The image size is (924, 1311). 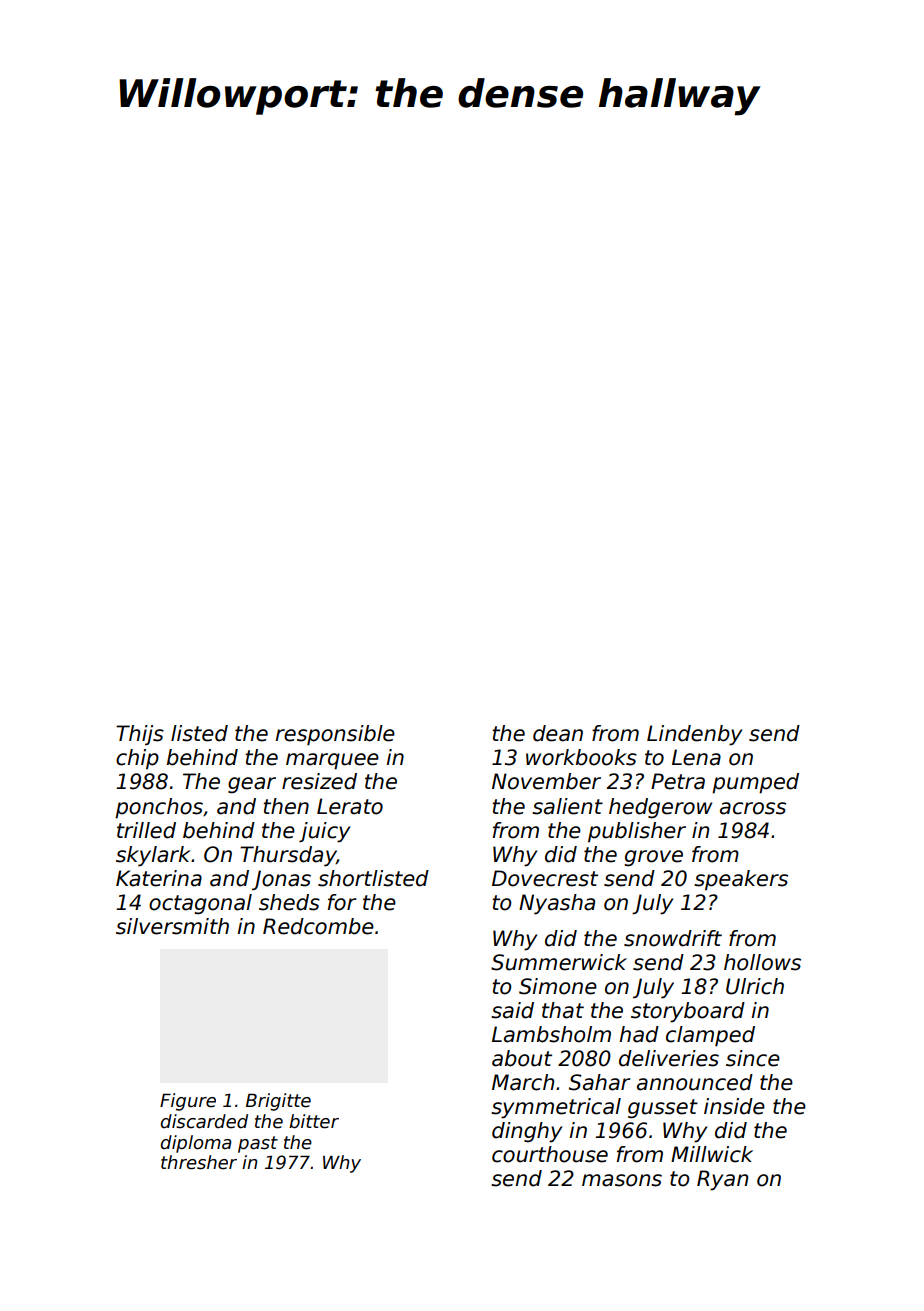 I want to click on silversmith, so click(x=172, y=926).
